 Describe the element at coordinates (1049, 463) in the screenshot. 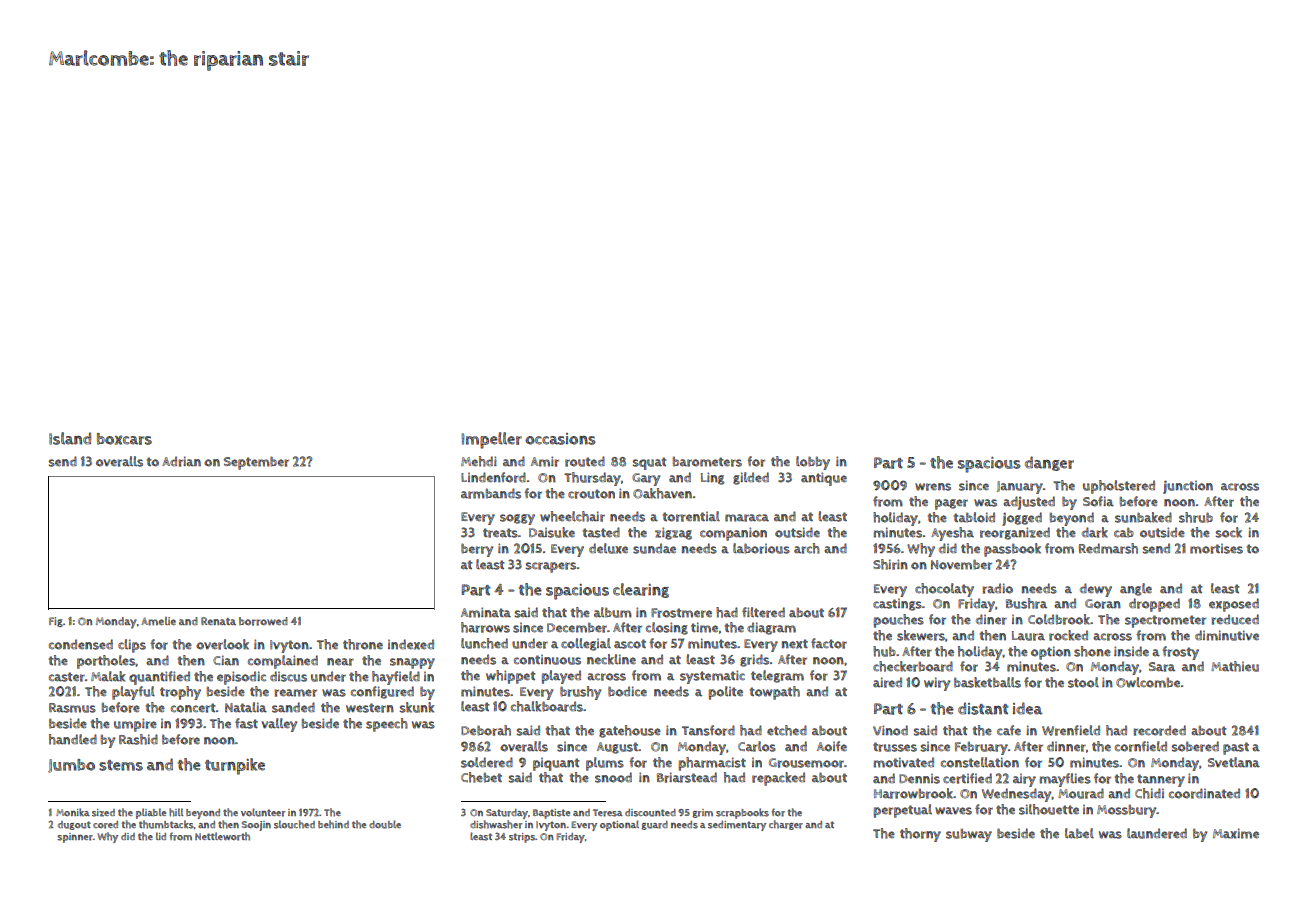

I see `danger` at that location.
